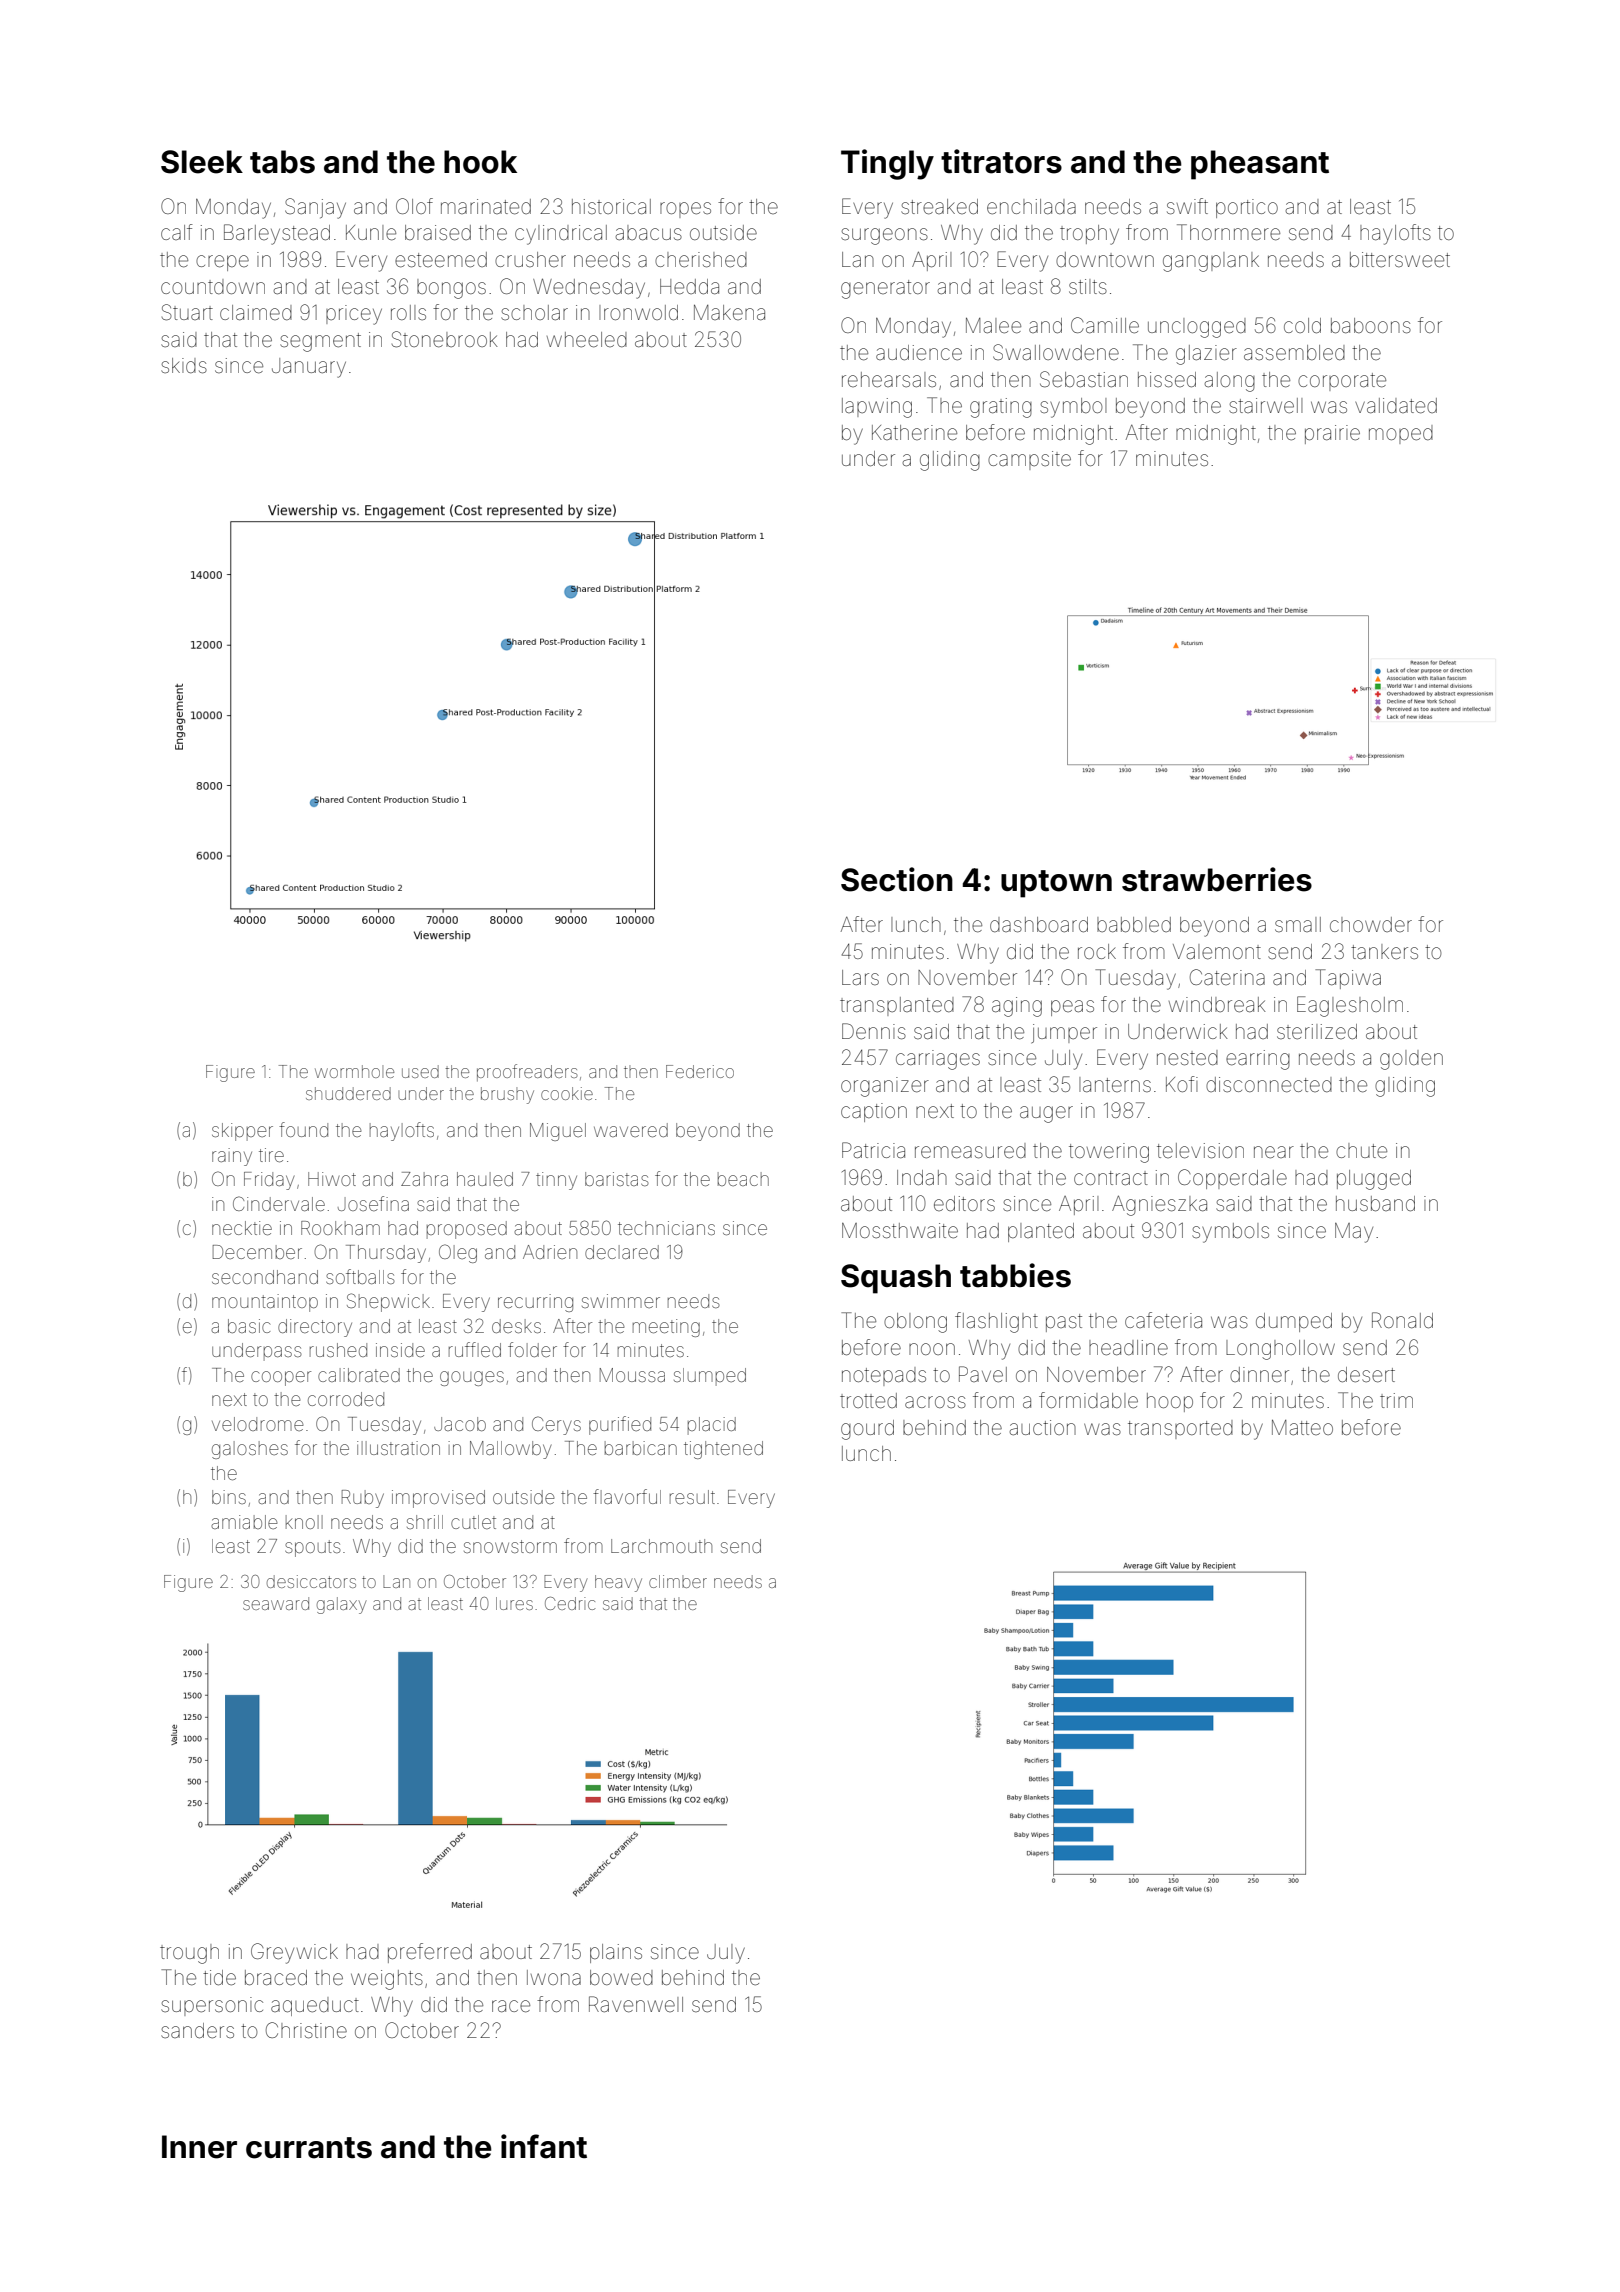  I want to click on Stonebrook, so click(445, 339).
